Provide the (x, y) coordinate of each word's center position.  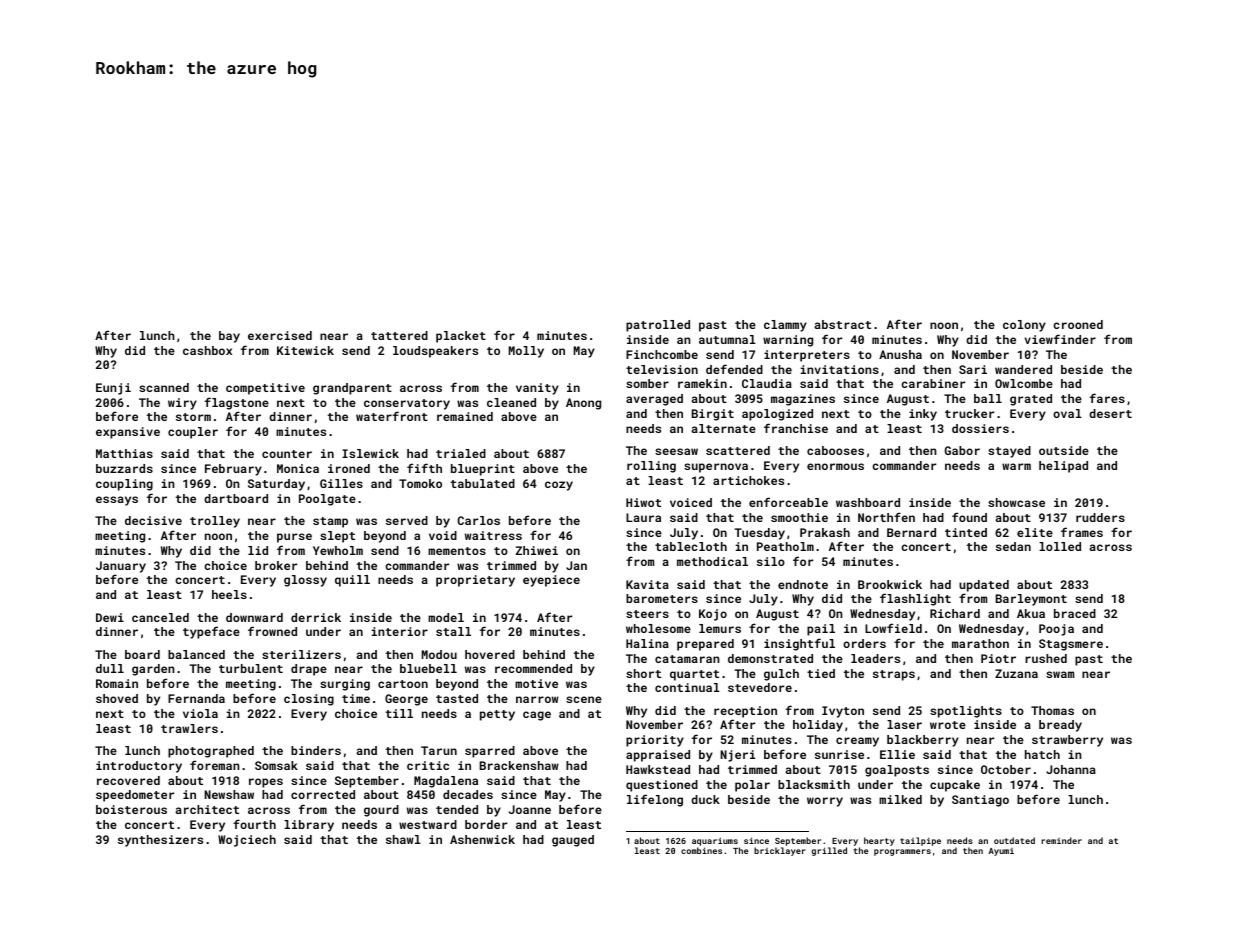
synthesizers (160, 841)
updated (984, 586)
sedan (1013, 546)
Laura (643, 517)
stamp (330, 522)
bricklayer (780, 851)
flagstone (237, 403)
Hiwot (643, 502)
